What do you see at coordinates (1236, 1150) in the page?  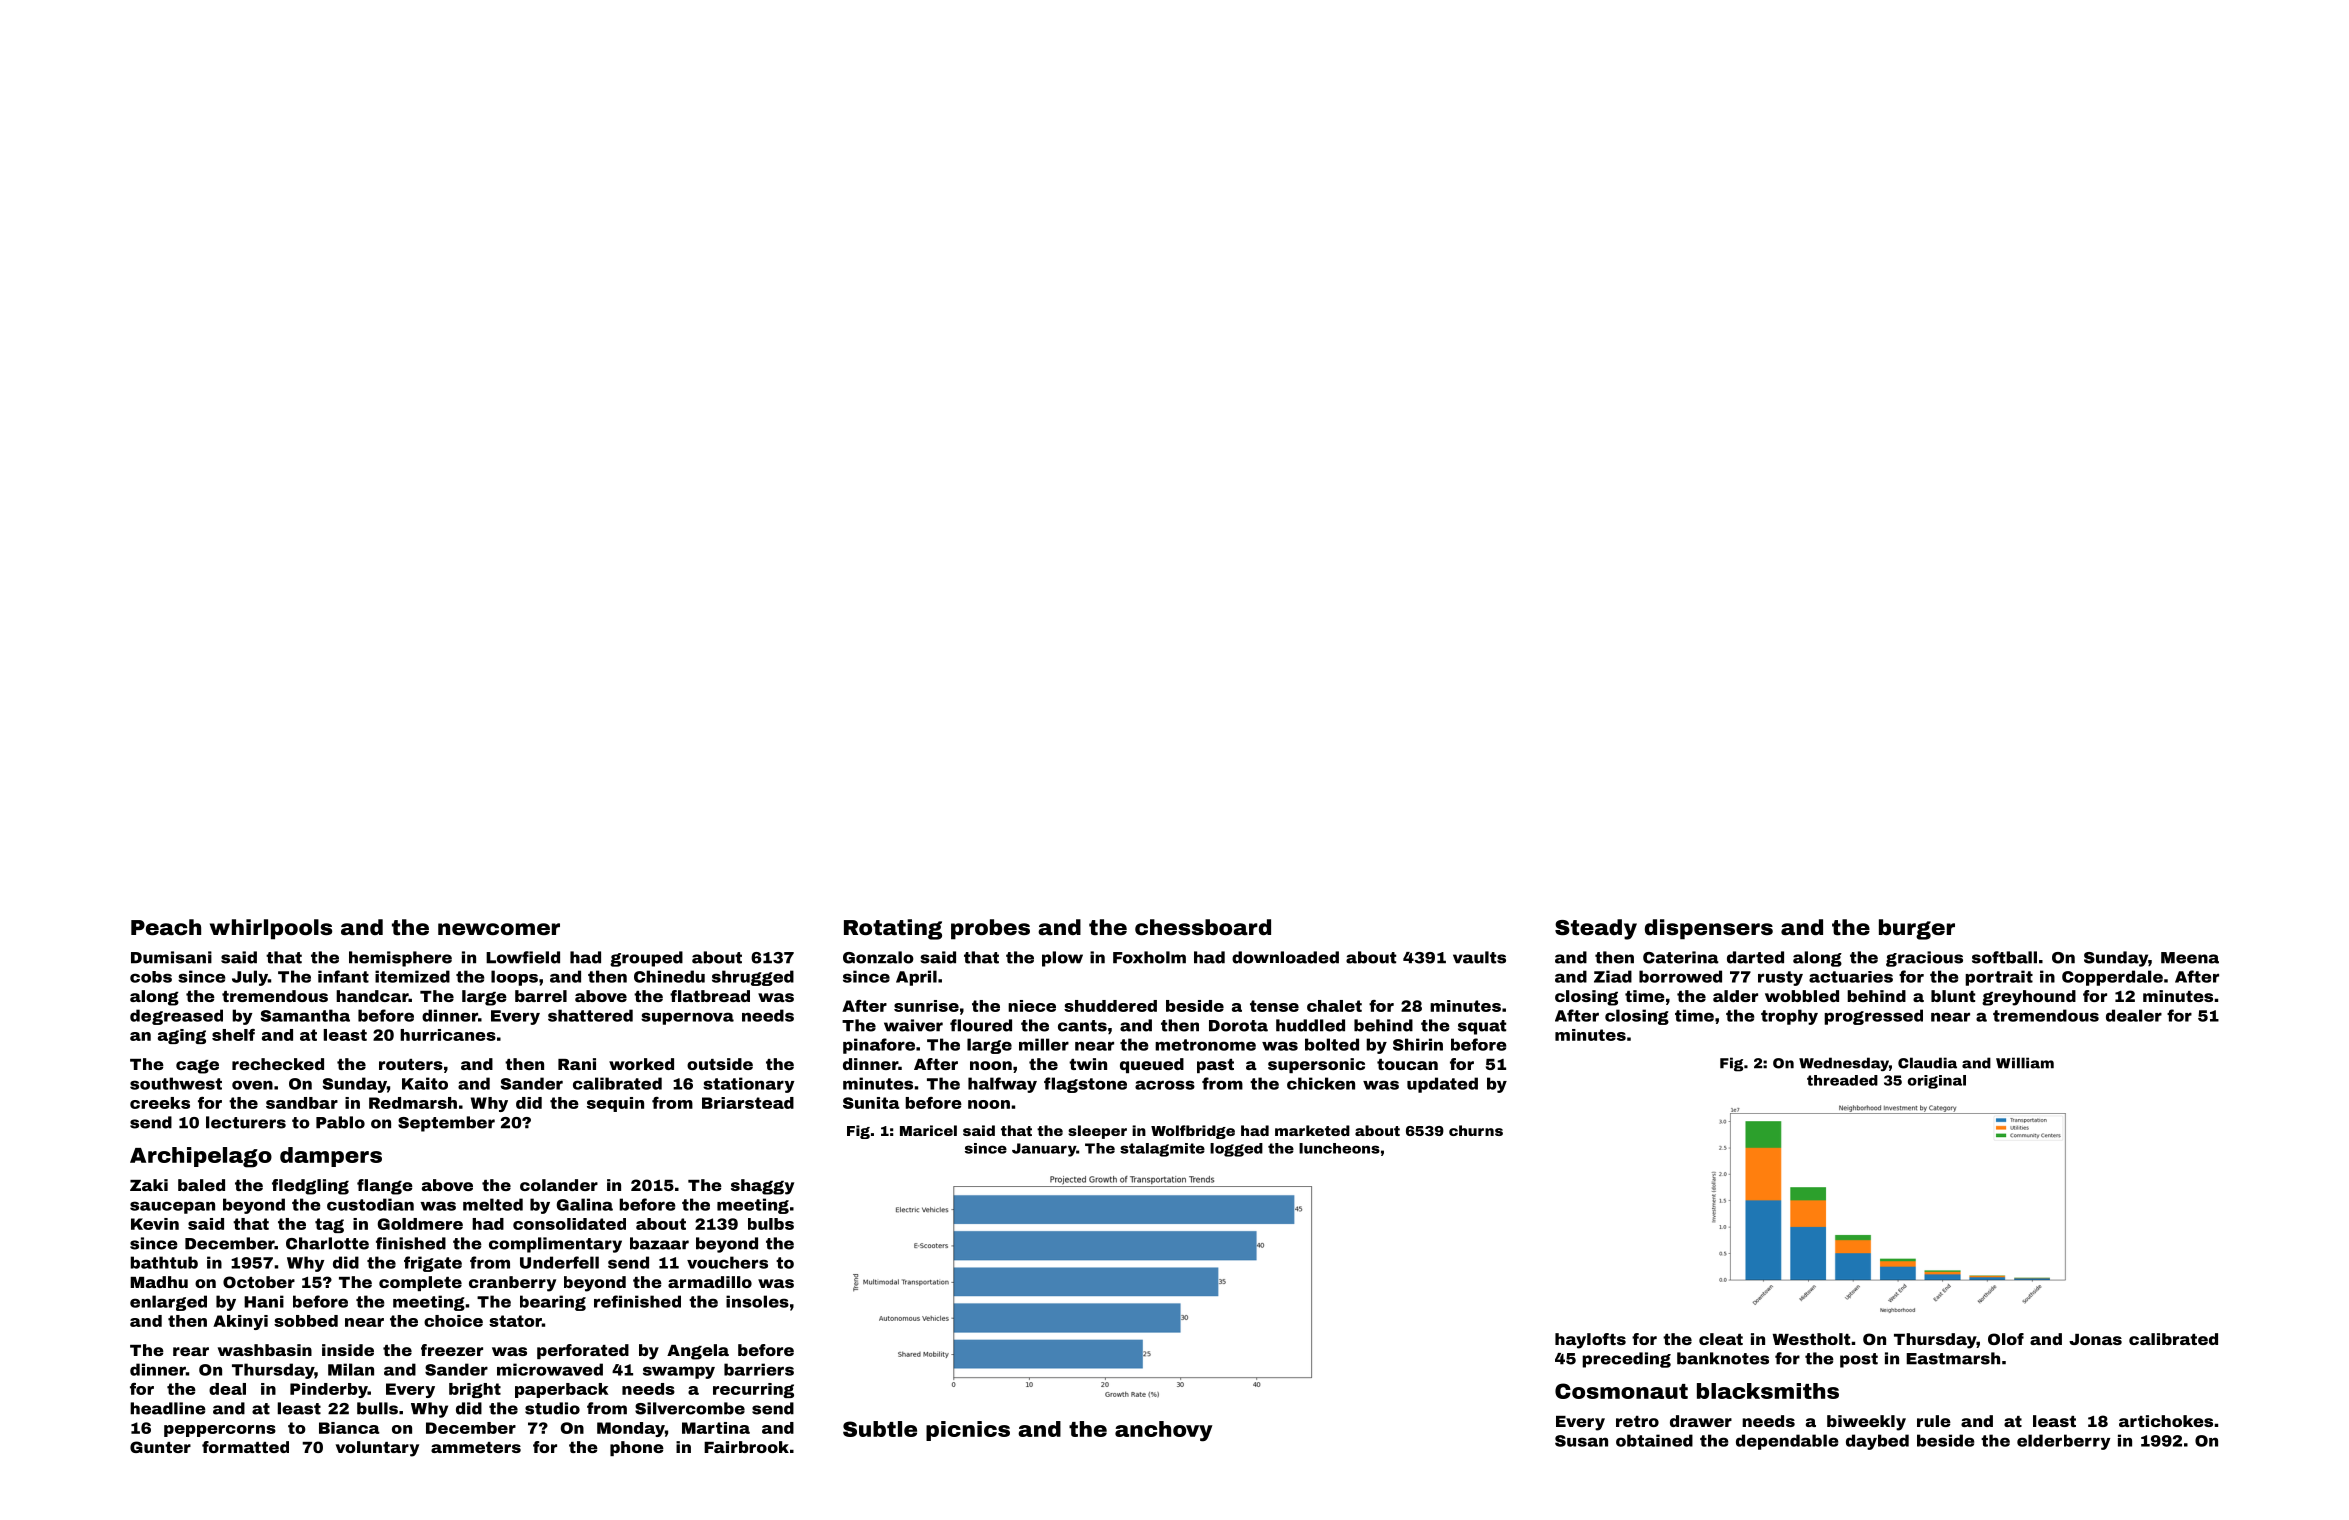 I see `logged` at bounding box center [1236, 1150].
